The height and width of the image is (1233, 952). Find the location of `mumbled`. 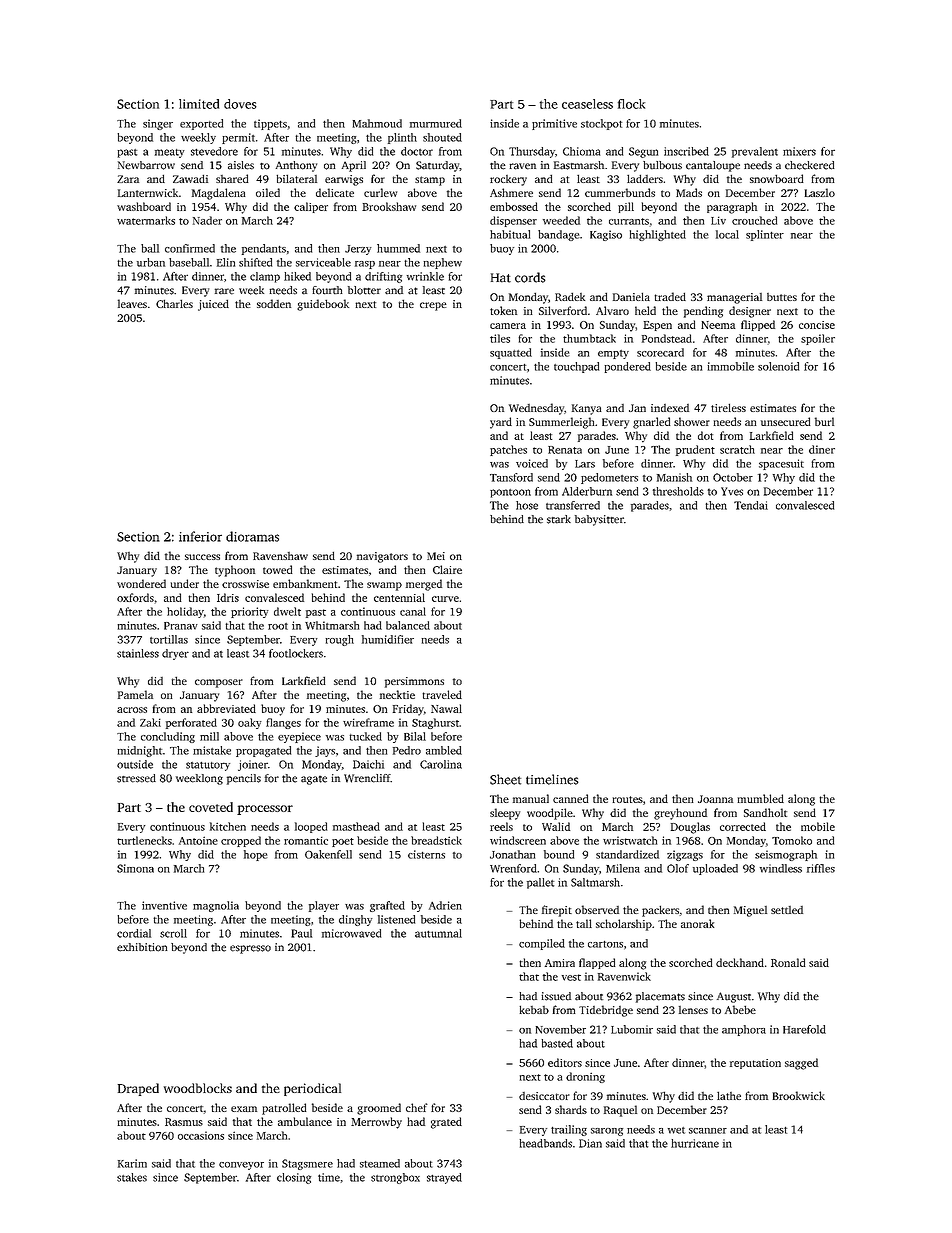

mumbled is located at coordinates (760, 798).
